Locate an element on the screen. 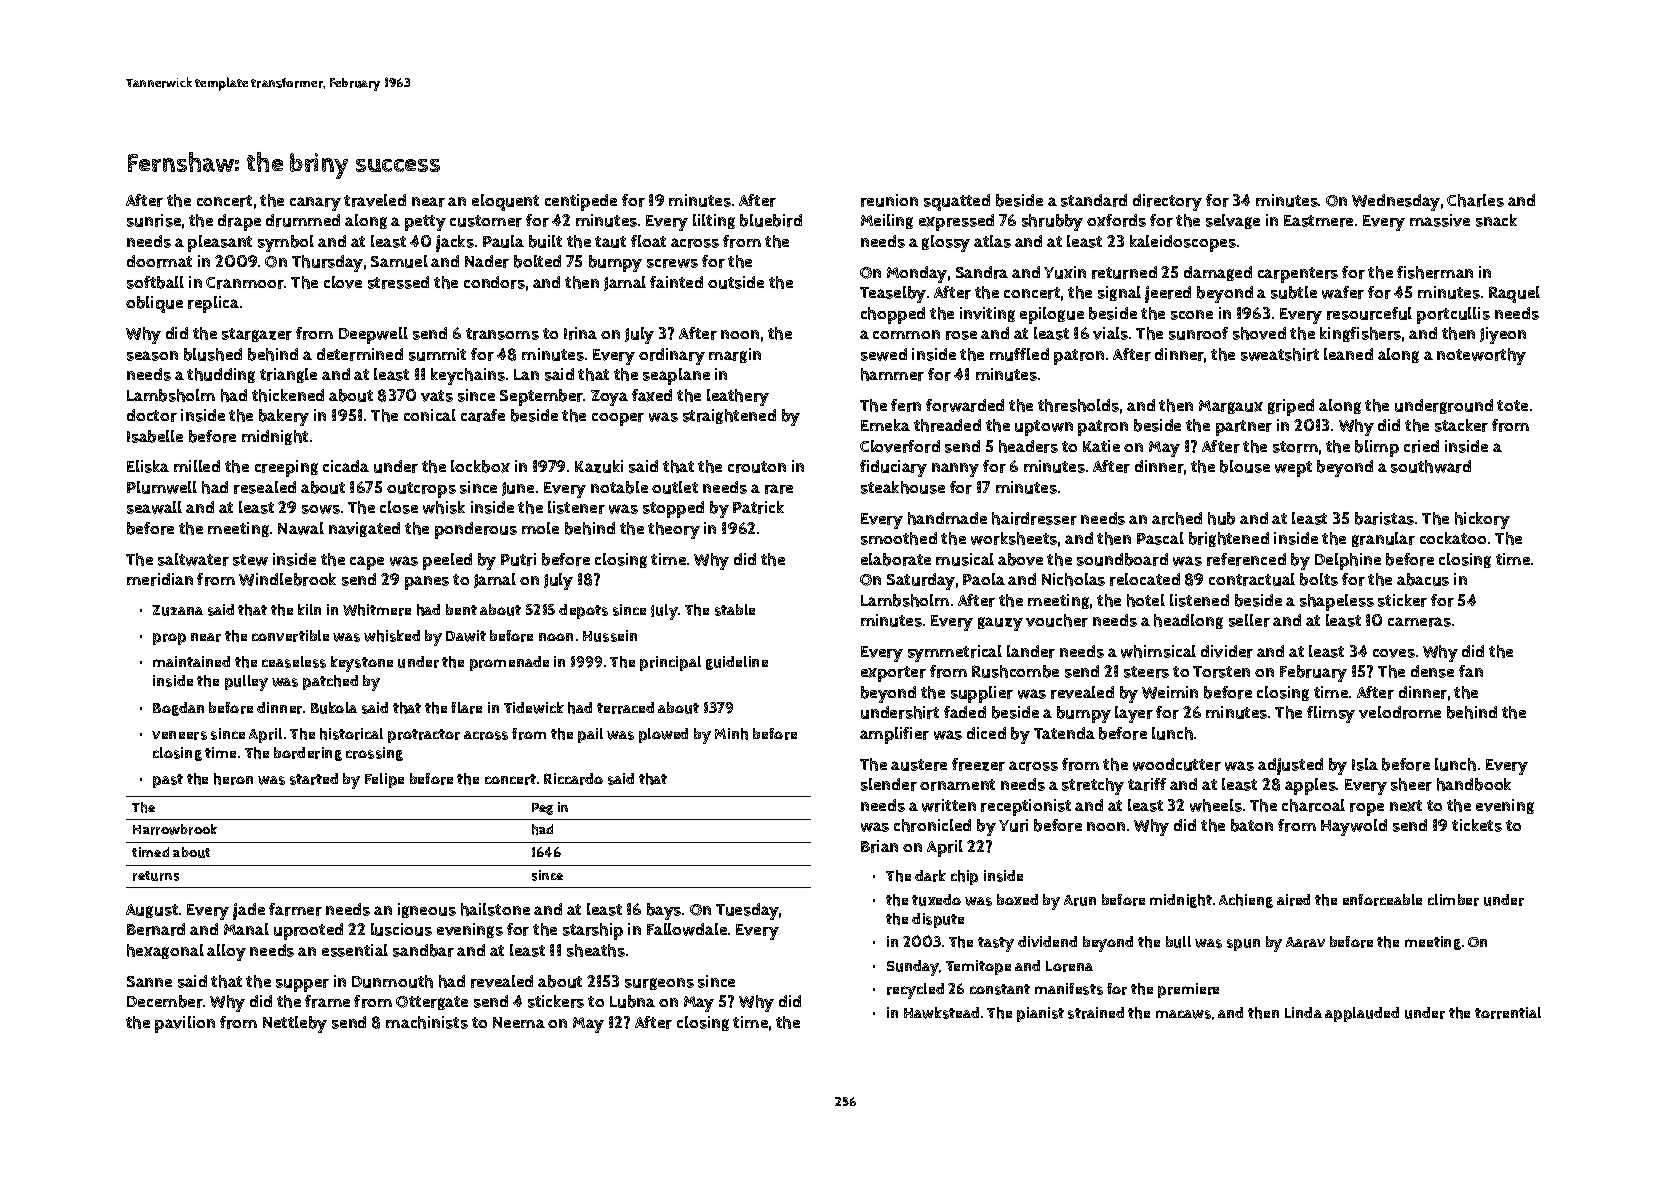 Image resolution: width=1671 pixels, height=1182 pixels. prop is located at coordinates (169, 639).
